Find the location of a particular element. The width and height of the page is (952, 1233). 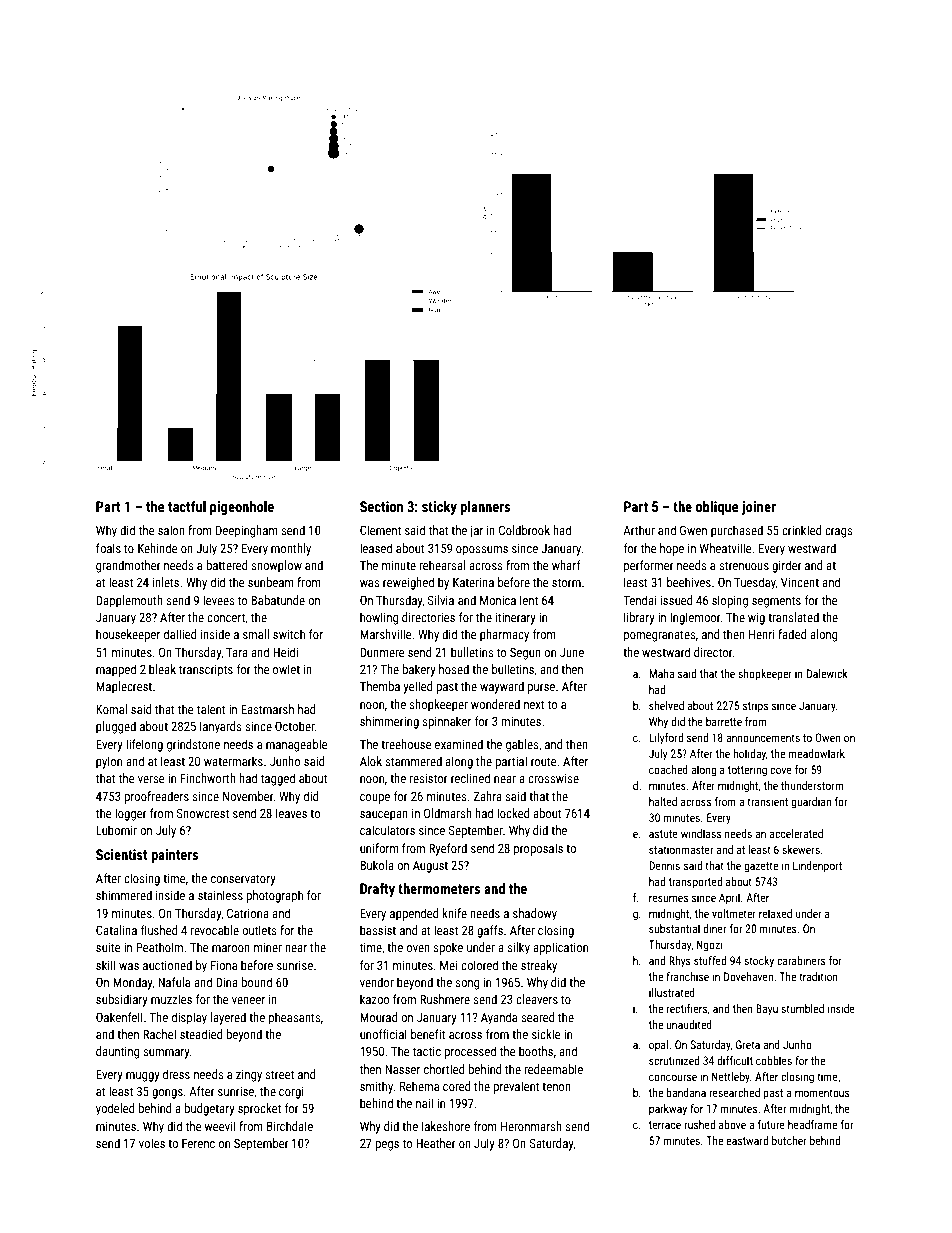

Komal is located at coordinates (111, 709).
